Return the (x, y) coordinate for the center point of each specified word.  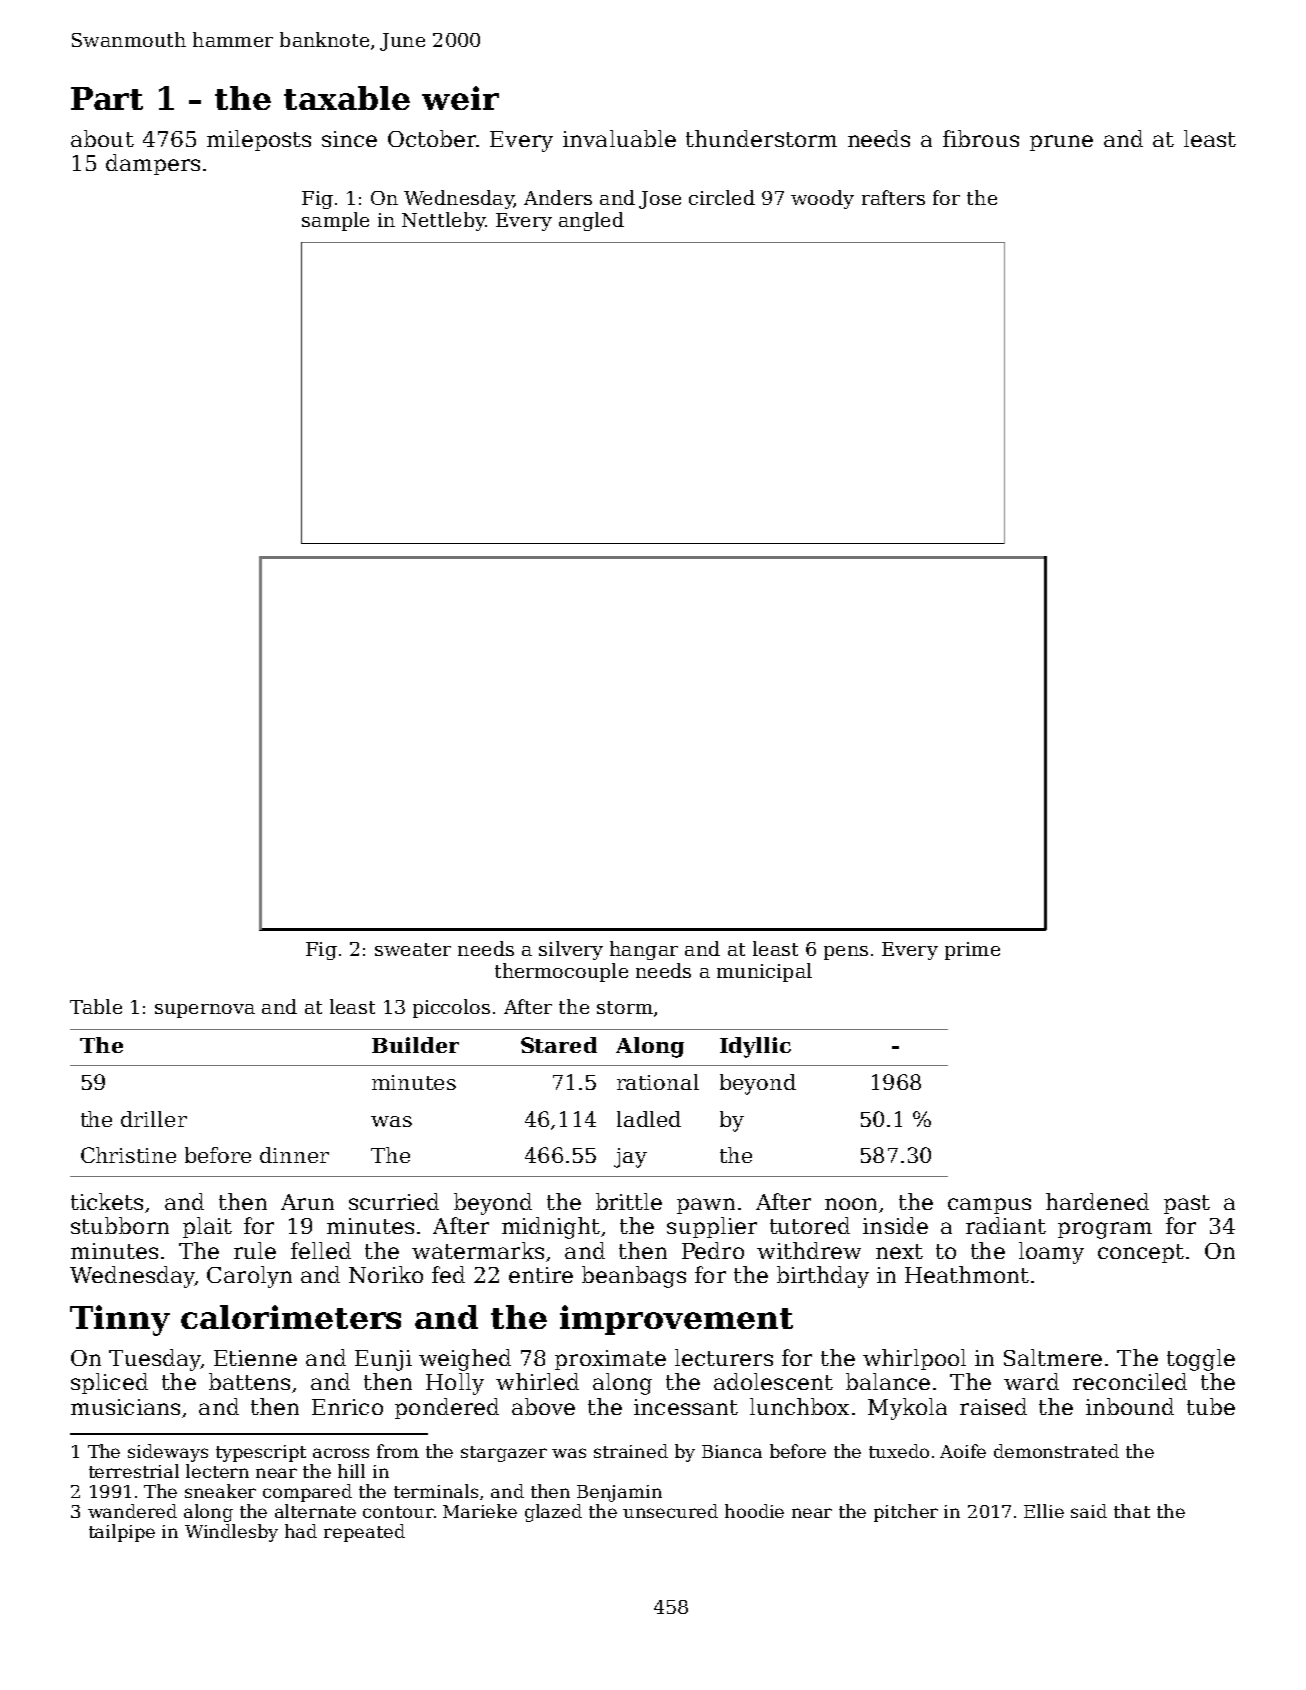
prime (972, 951)
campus (989, 1206)
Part (107, 98)
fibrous (981, 138)
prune (1061, 143)
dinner (294, 1155)
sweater (413, 949)
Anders (558, 197)
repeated (364, 1533)
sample (335, 221)
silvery (571, 950)
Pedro (713, 1250)
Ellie (1044, 1511)
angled (591, 221)
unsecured (670, 1511)
